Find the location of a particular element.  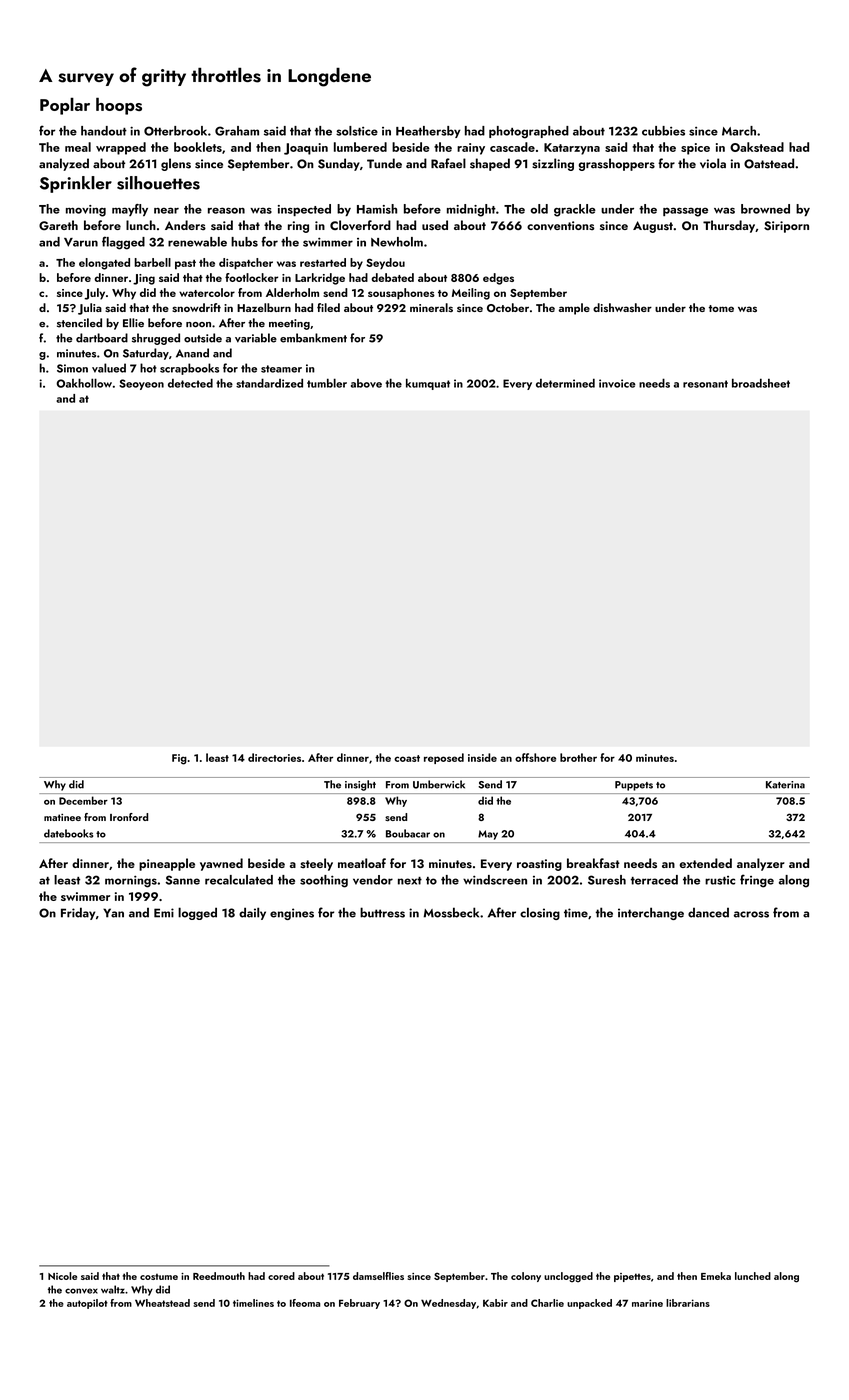

Friday is located at coordinates (78, 913).
